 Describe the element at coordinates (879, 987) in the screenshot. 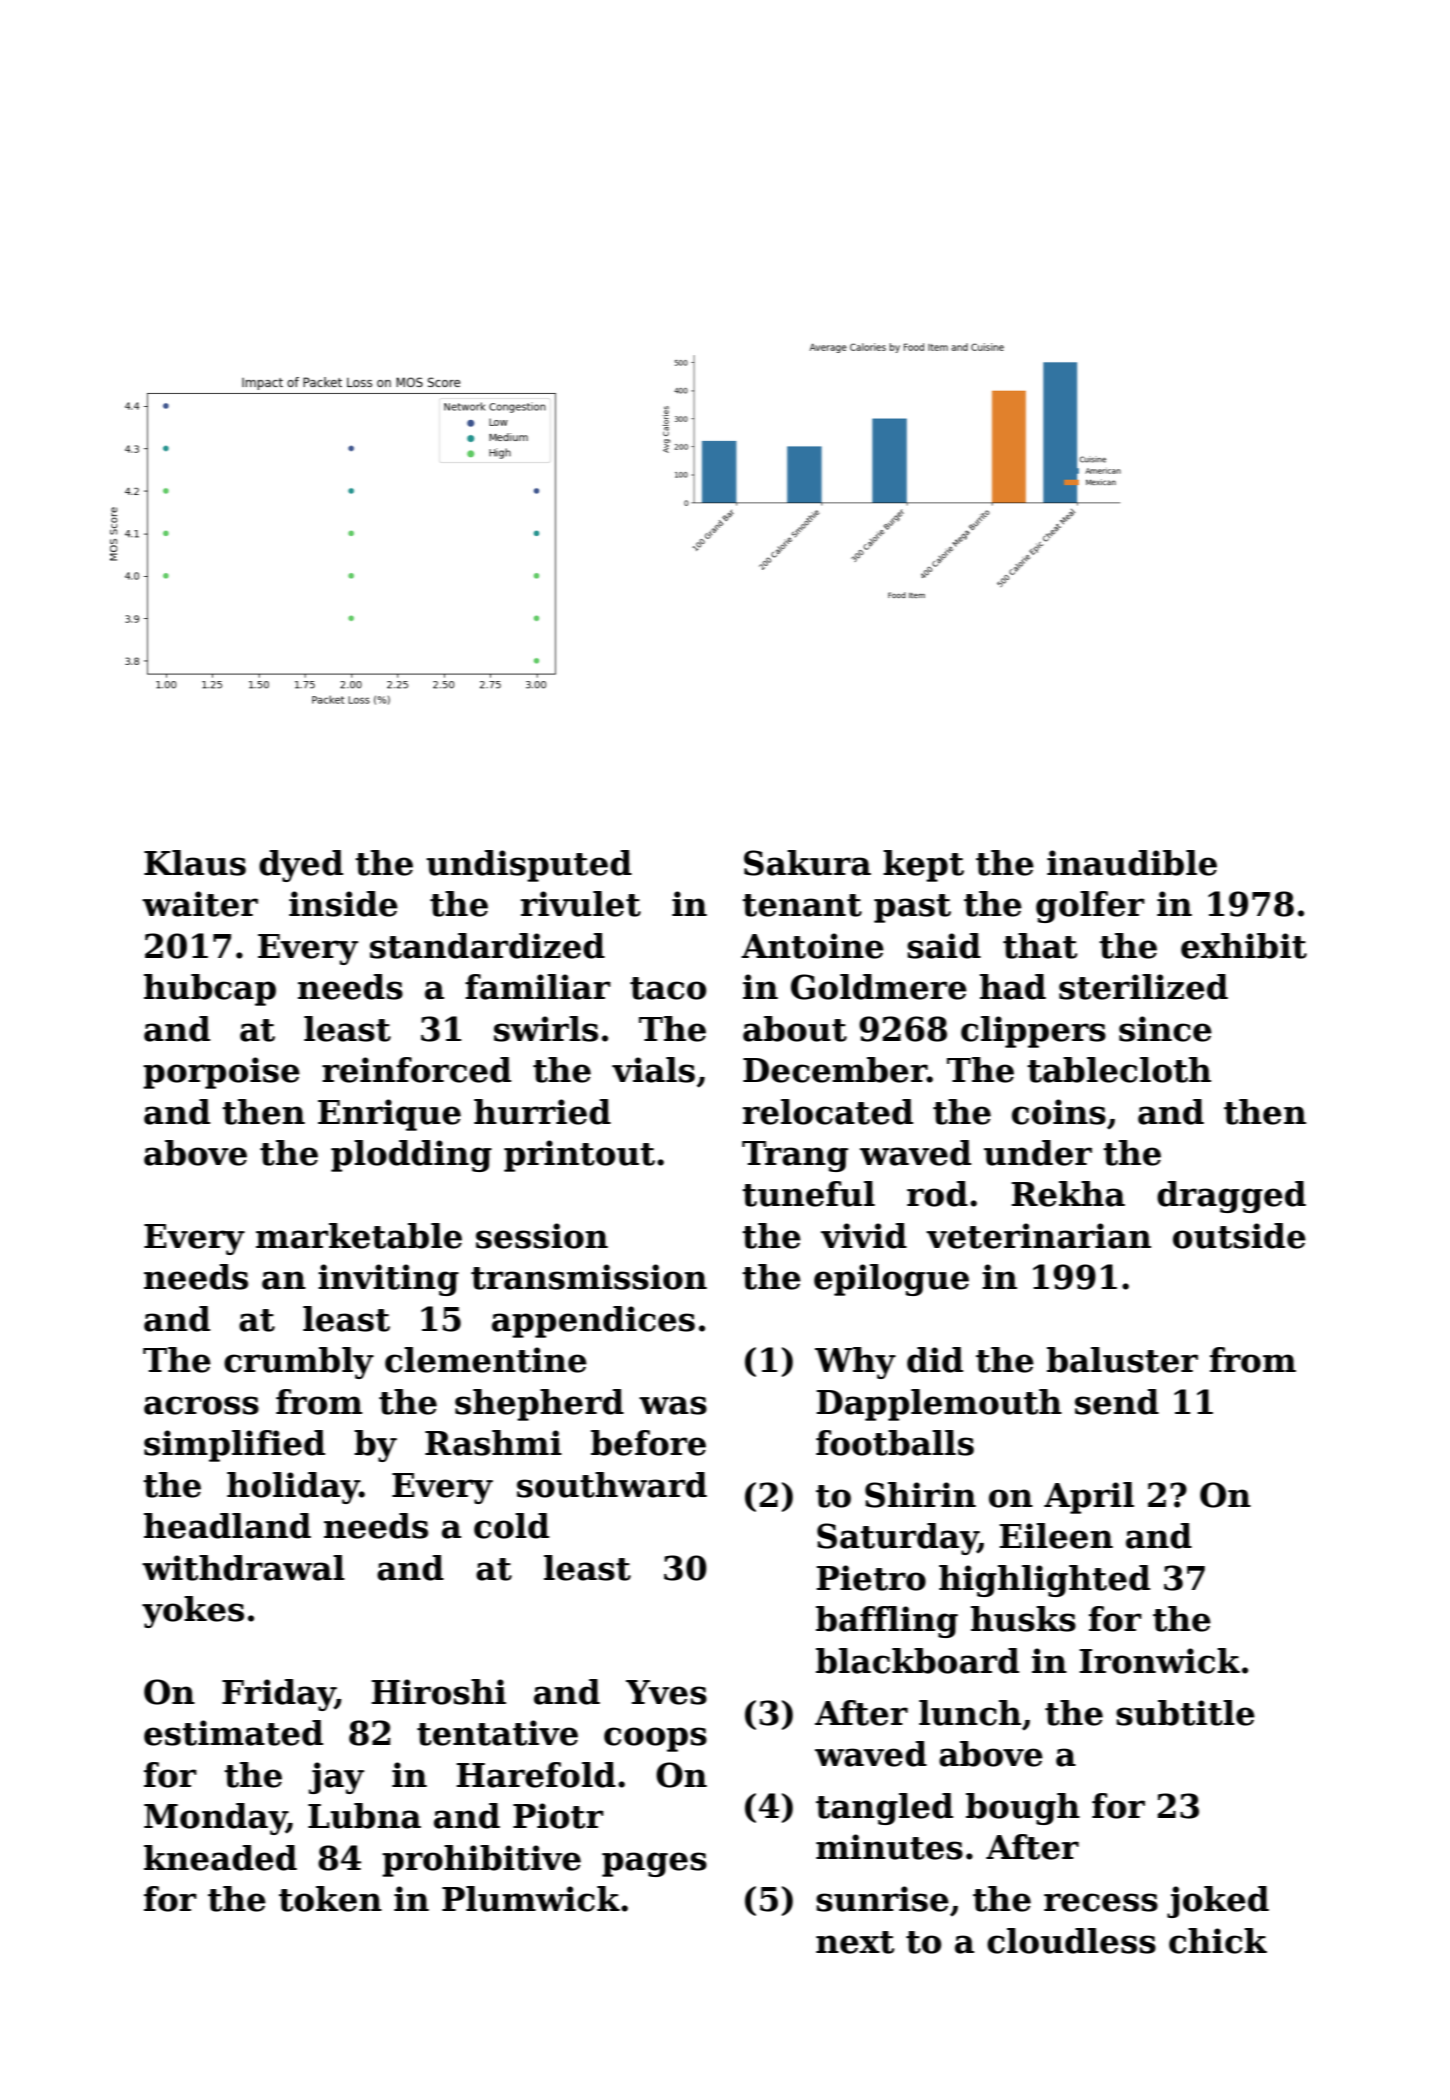

I see `Goldmere` at that location.
